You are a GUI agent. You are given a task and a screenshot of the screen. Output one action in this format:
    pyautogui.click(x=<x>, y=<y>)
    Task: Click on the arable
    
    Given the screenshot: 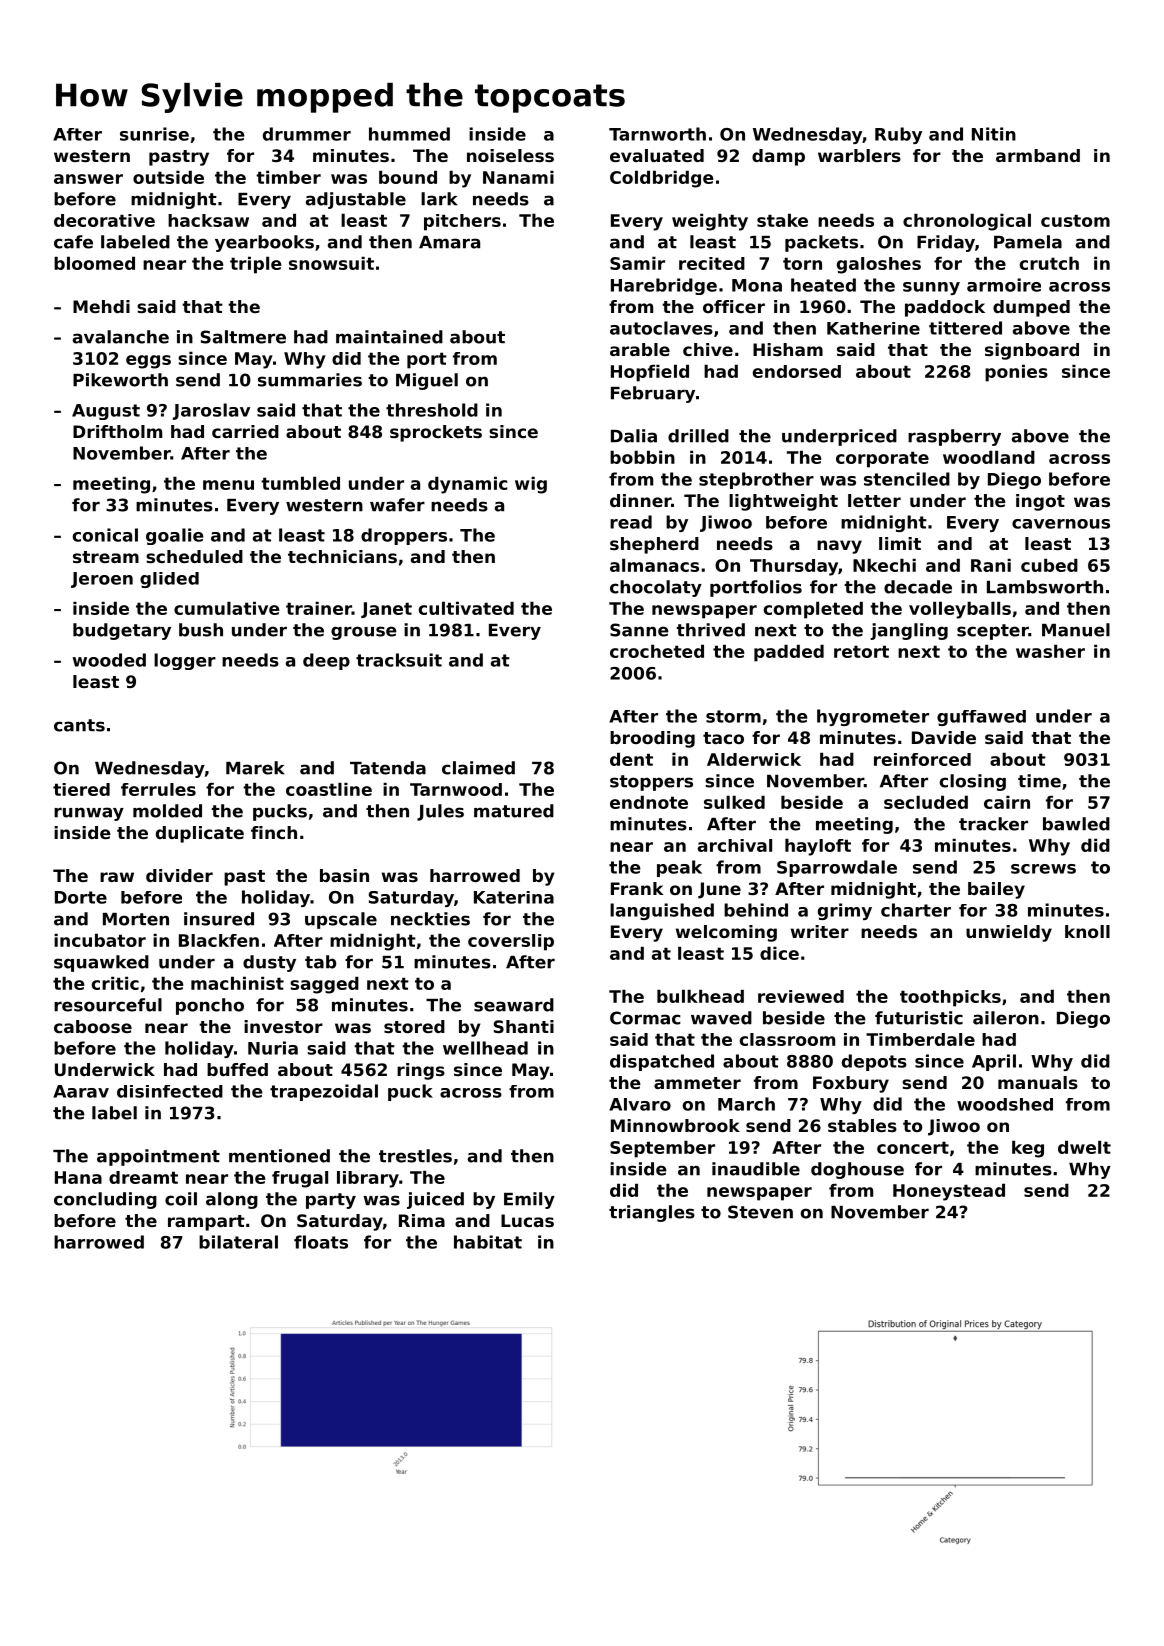 What is the action you would take?
    pyautogui.click(x=640, y=349)
